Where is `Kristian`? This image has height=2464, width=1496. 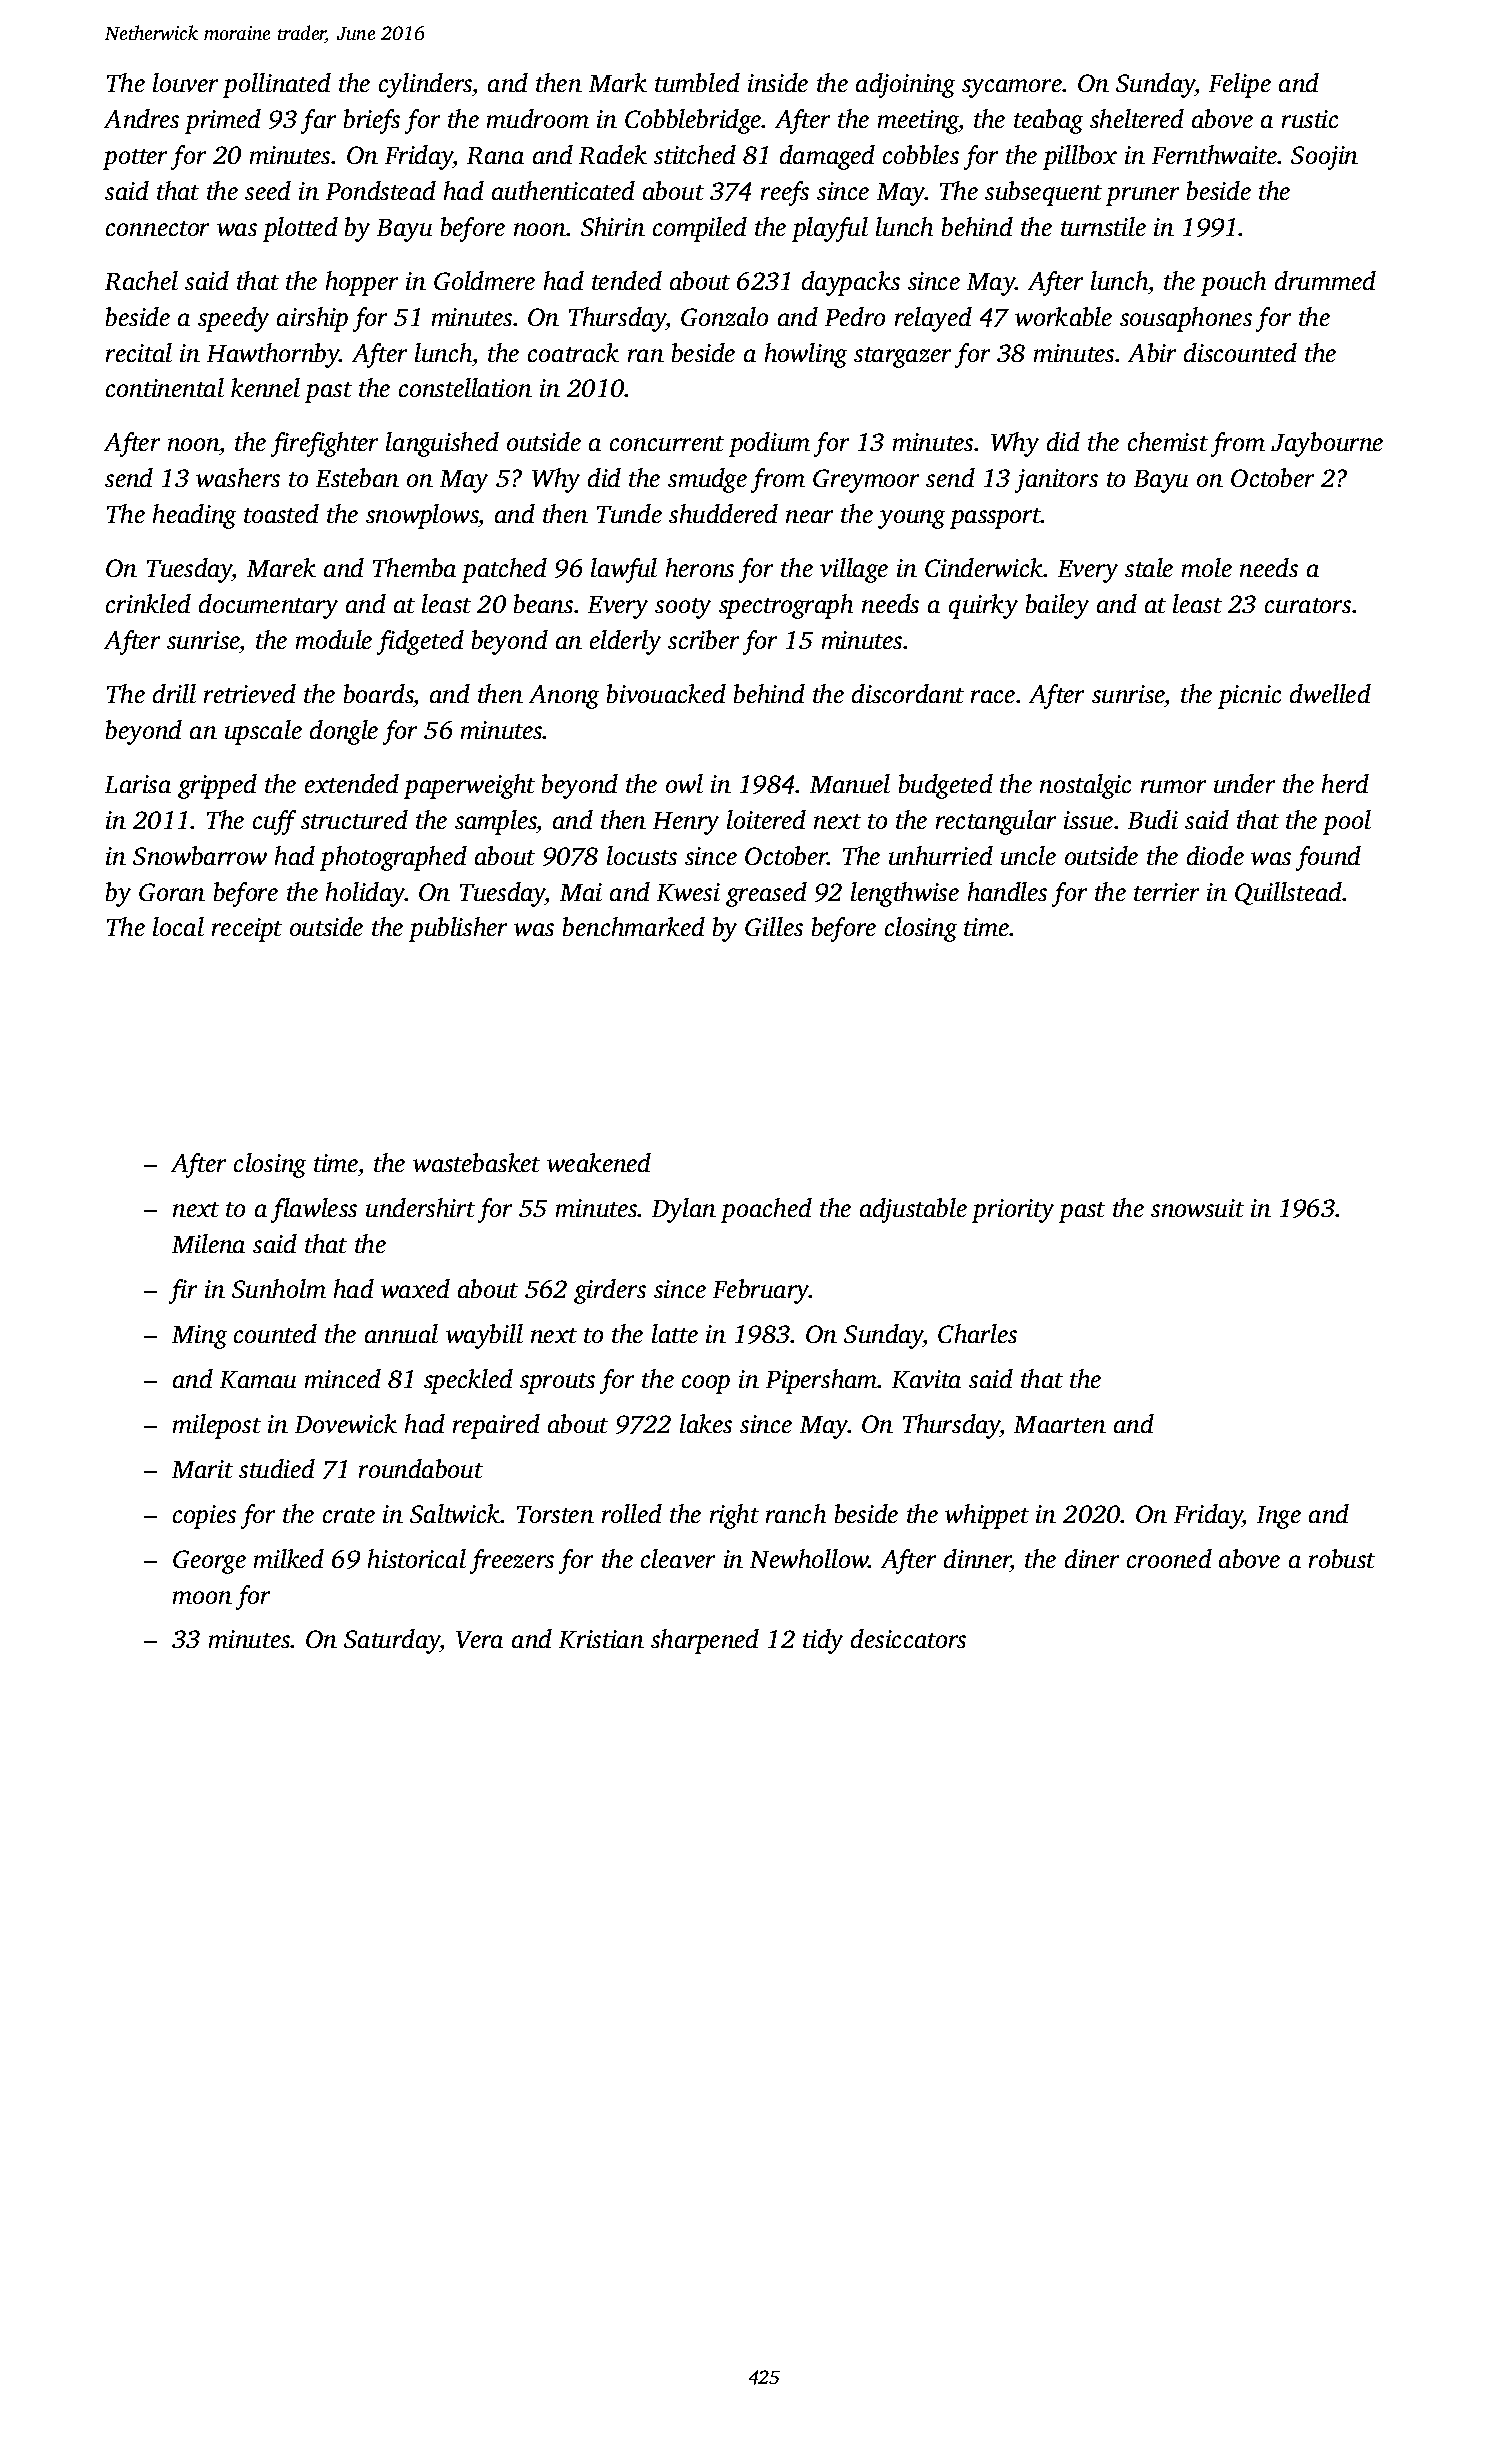 Kristian is located at coordinates (601, 1639).
